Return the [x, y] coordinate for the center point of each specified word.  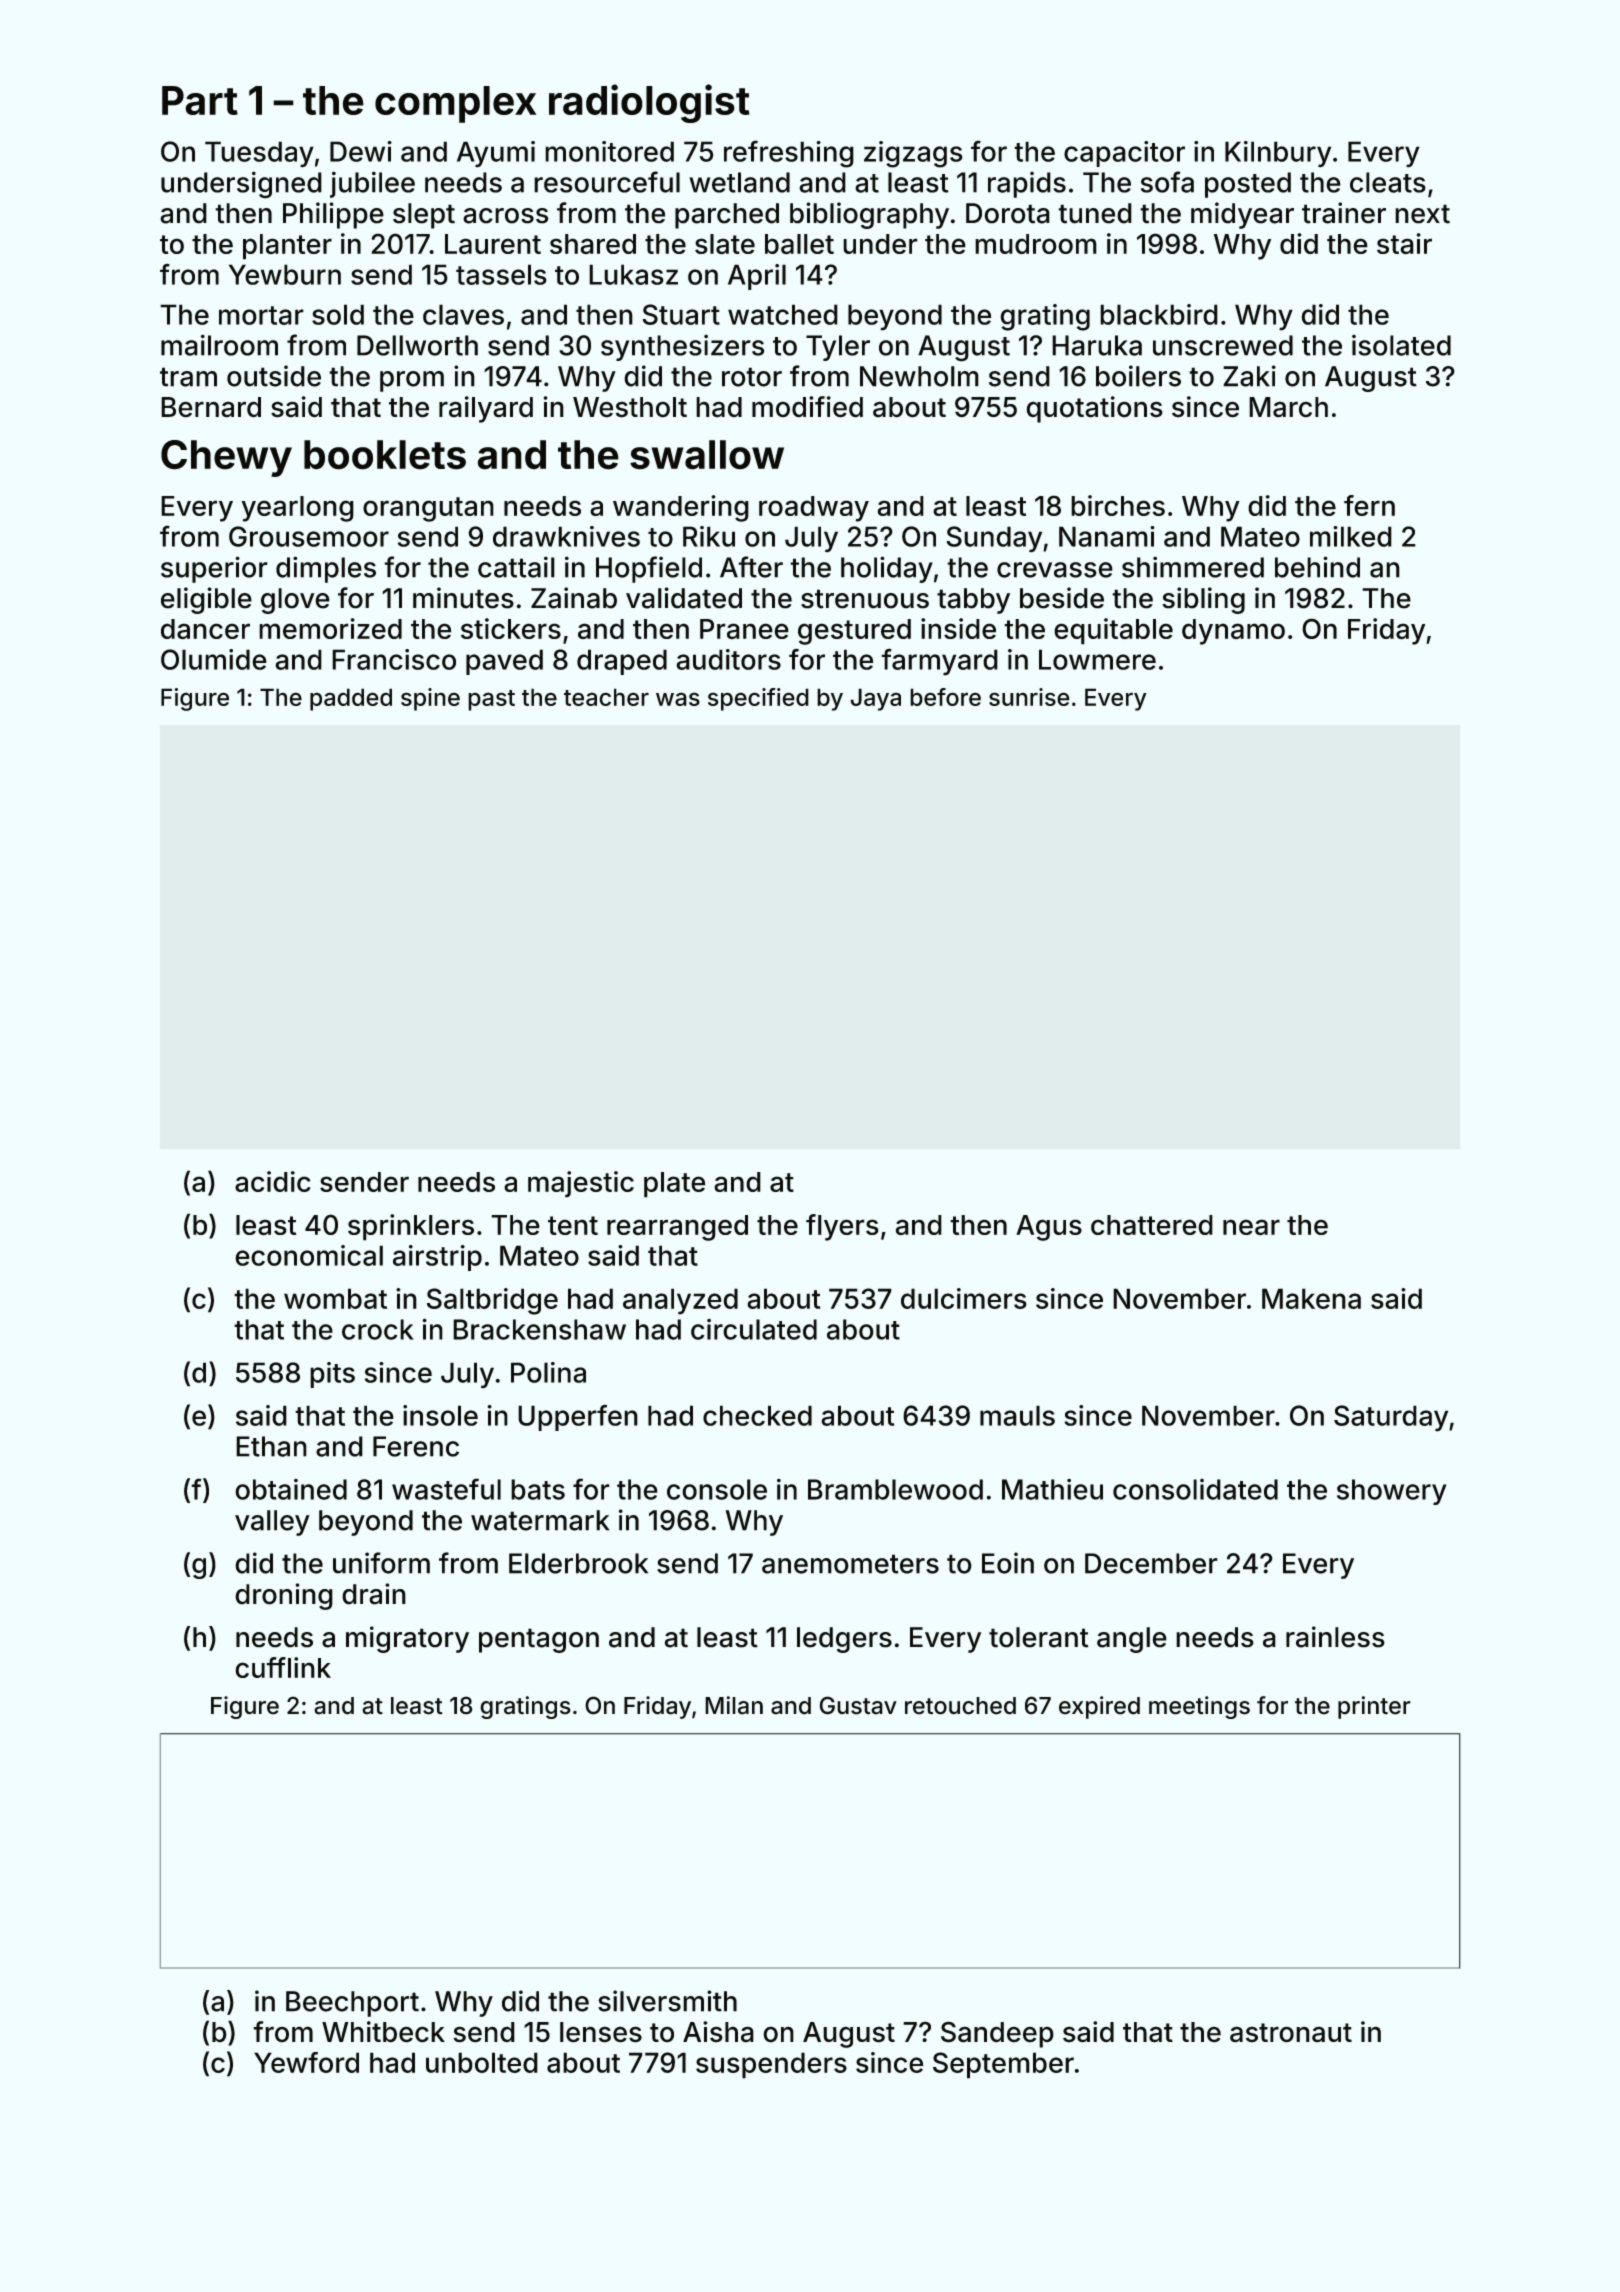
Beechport [352, 2004]
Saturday [1391, 1418]
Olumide [214, 659]
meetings [1199, 1707]
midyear [1242, 215]
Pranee [744, 629]
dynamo [1233, 632]
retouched [960, 1706]
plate [675, 1185]
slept [424, 216]
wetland [739, 182]
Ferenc [416, 1446]
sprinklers [411, 1227]
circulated [754, 1329]
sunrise [1029, 697]
